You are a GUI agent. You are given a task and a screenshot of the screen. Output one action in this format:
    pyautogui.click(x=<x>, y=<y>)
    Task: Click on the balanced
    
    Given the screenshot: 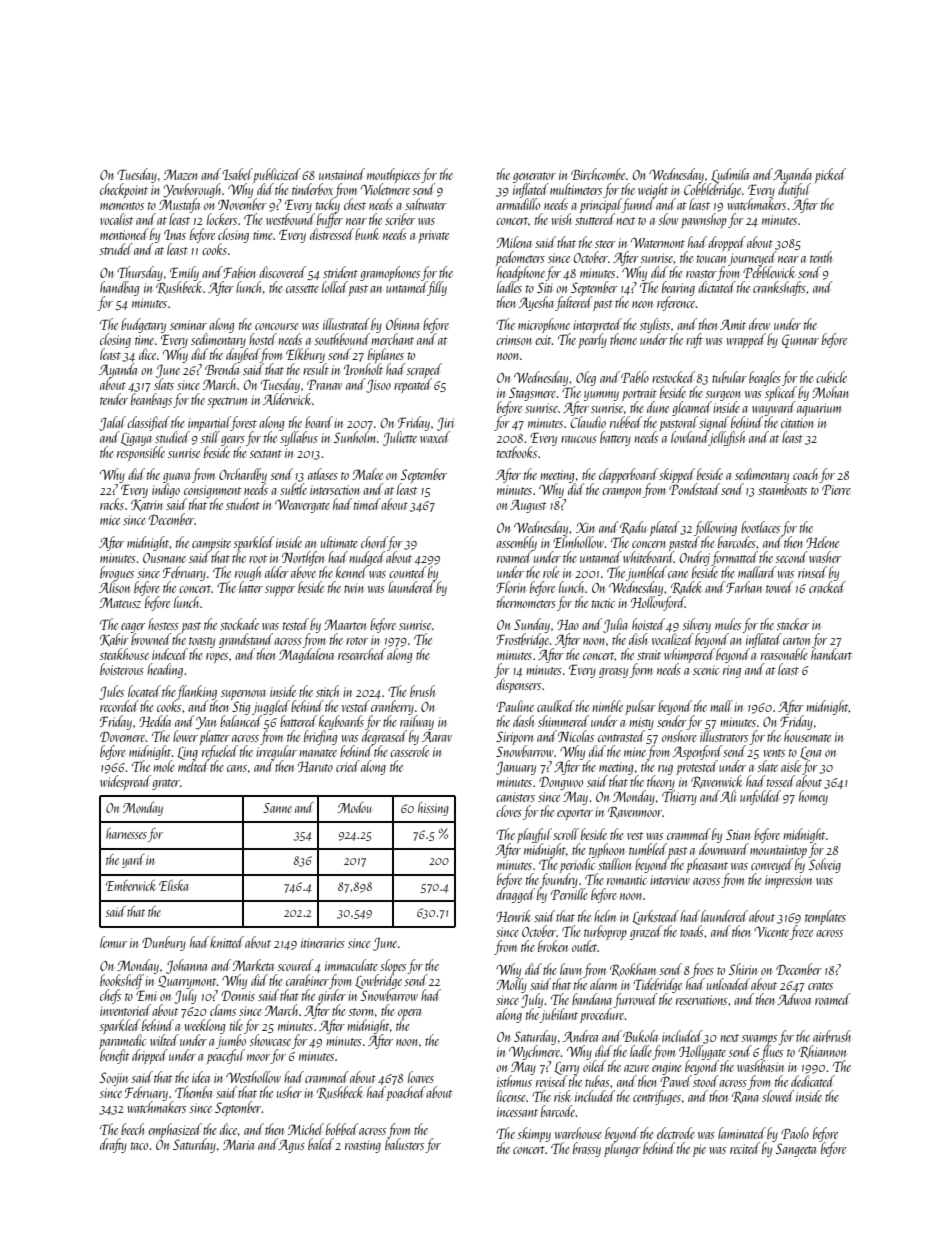 What is the action you would take?
    pyautogui.click(x=240, y=721)
